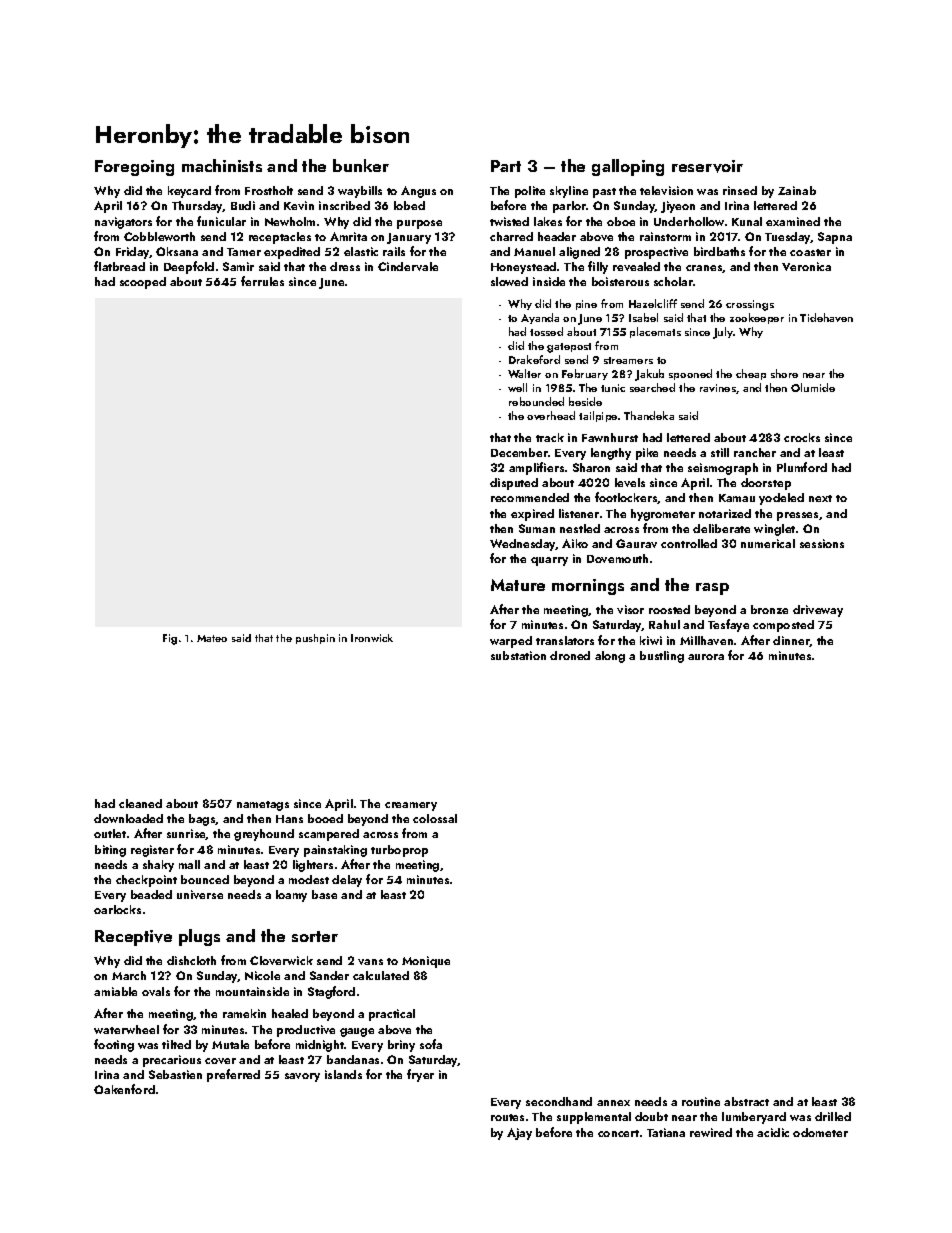 This document has height=1233, width=952. Describe the element at coordinates (426, 962) in the document. I see `Monique` at that location.
